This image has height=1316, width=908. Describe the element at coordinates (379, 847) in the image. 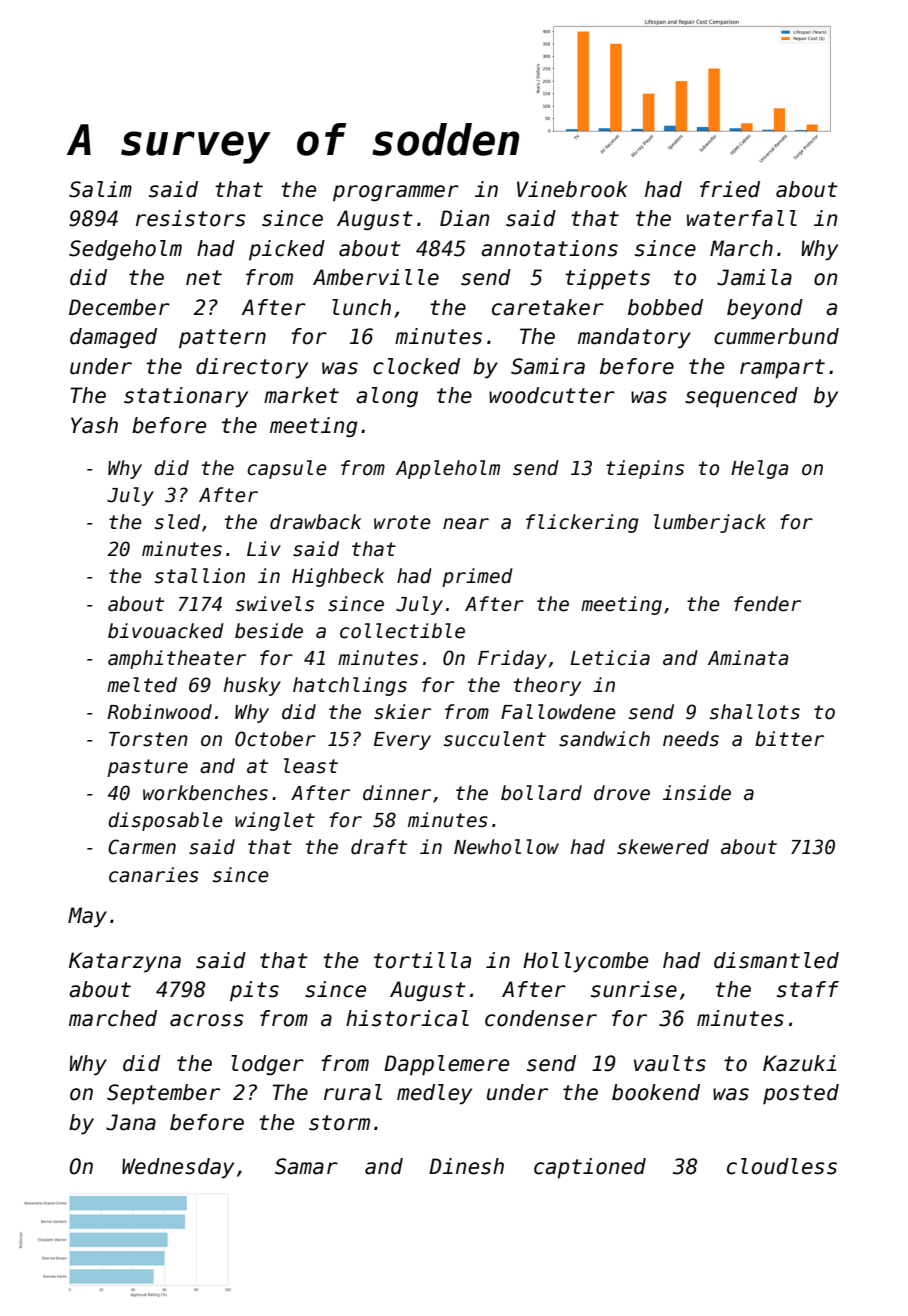

I see `draft` at that location.
